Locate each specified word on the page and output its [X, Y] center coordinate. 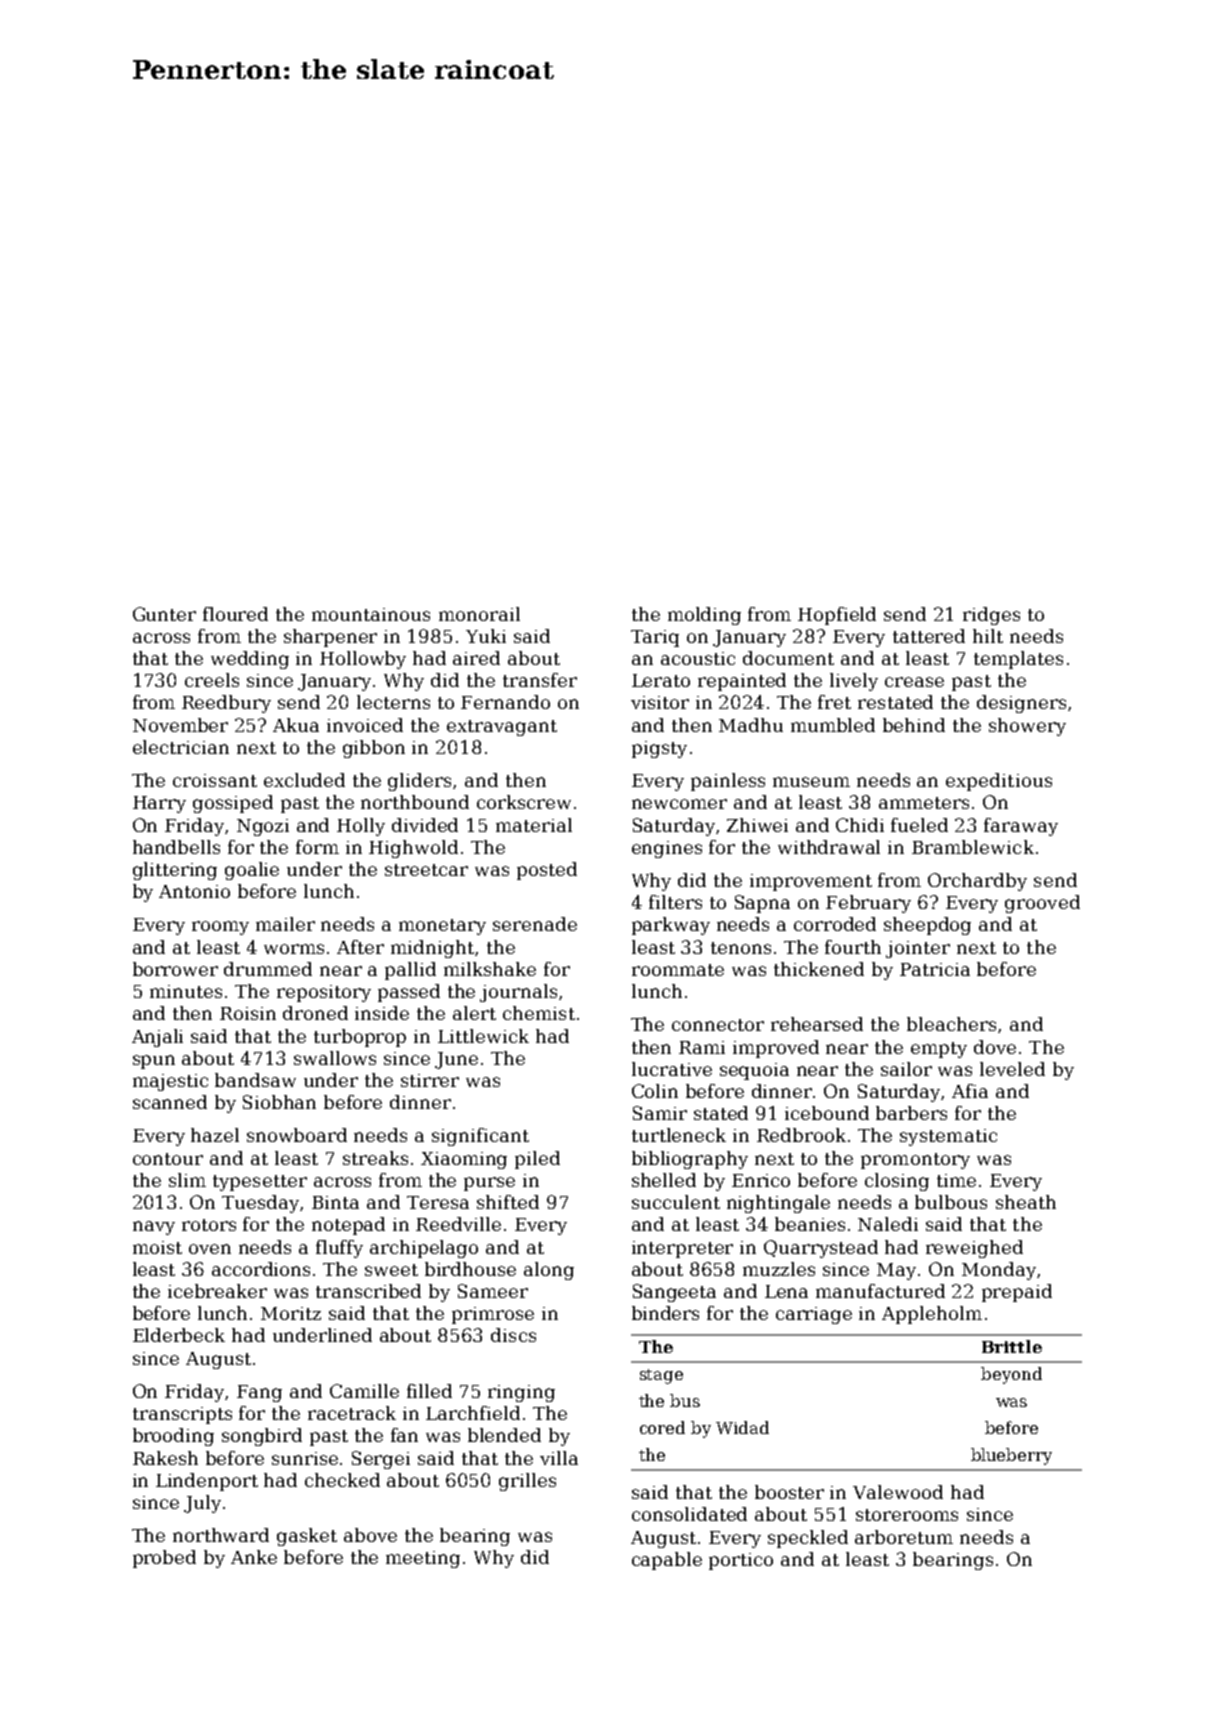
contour [168, 1159]
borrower [175, 969]
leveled [1012, 1069]
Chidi [860, 825]
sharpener [330, 638]
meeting [423, 1559]
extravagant [502, 728]
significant [480, 1137]
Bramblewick [973, 847]
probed [164, 1559]
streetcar [426, 870]
